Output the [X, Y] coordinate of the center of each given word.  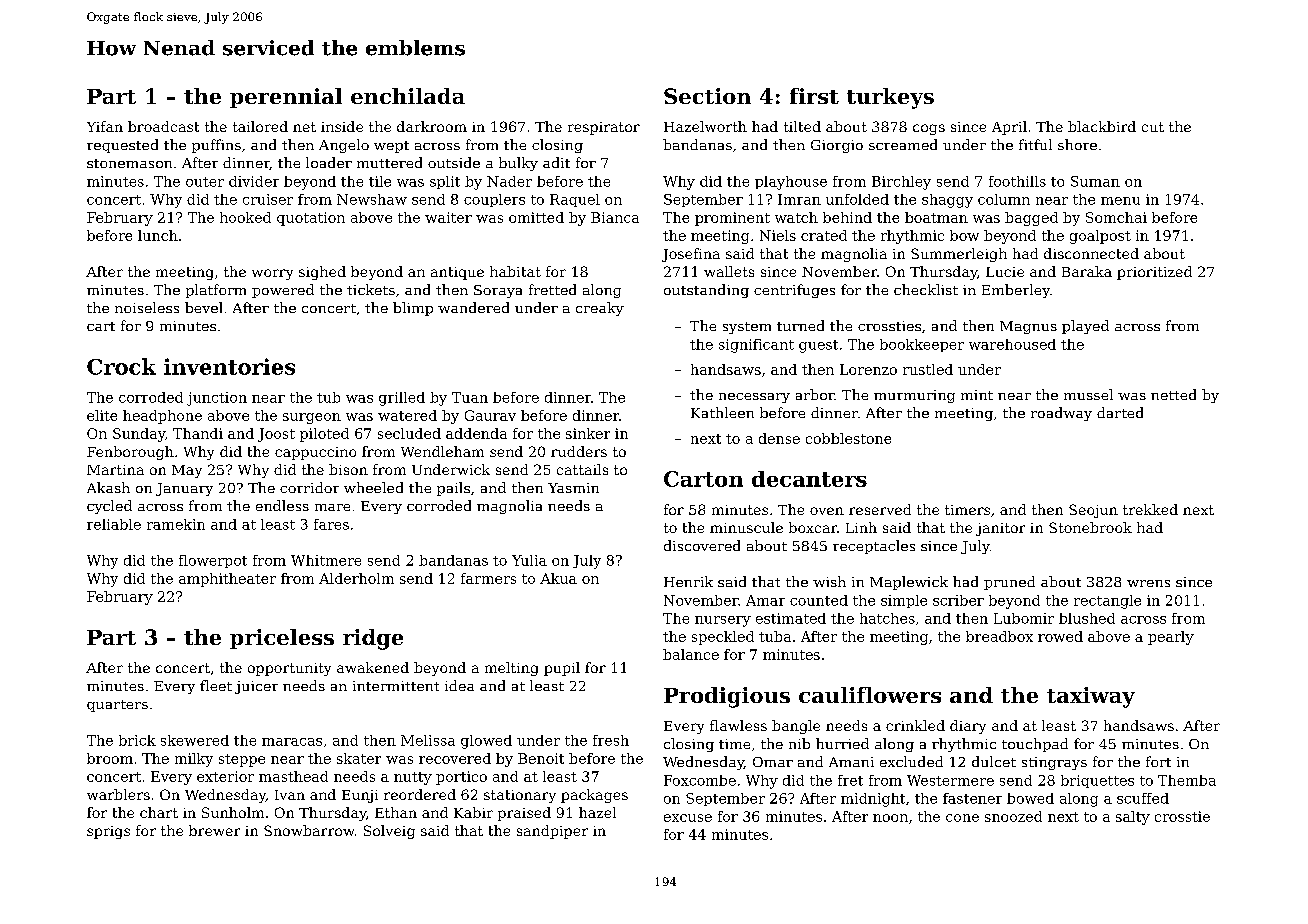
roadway [1061, 414]
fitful [1035, 144]
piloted [324, 435]
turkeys [890, 98]
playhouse [791, 183]
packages [594, 796]
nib [799, 743]
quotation [311, 219]
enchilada [408, 96]
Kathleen [722, 412]
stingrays [1054, 763]
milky [194, 760]
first [814, 96]
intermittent [396, 686]
